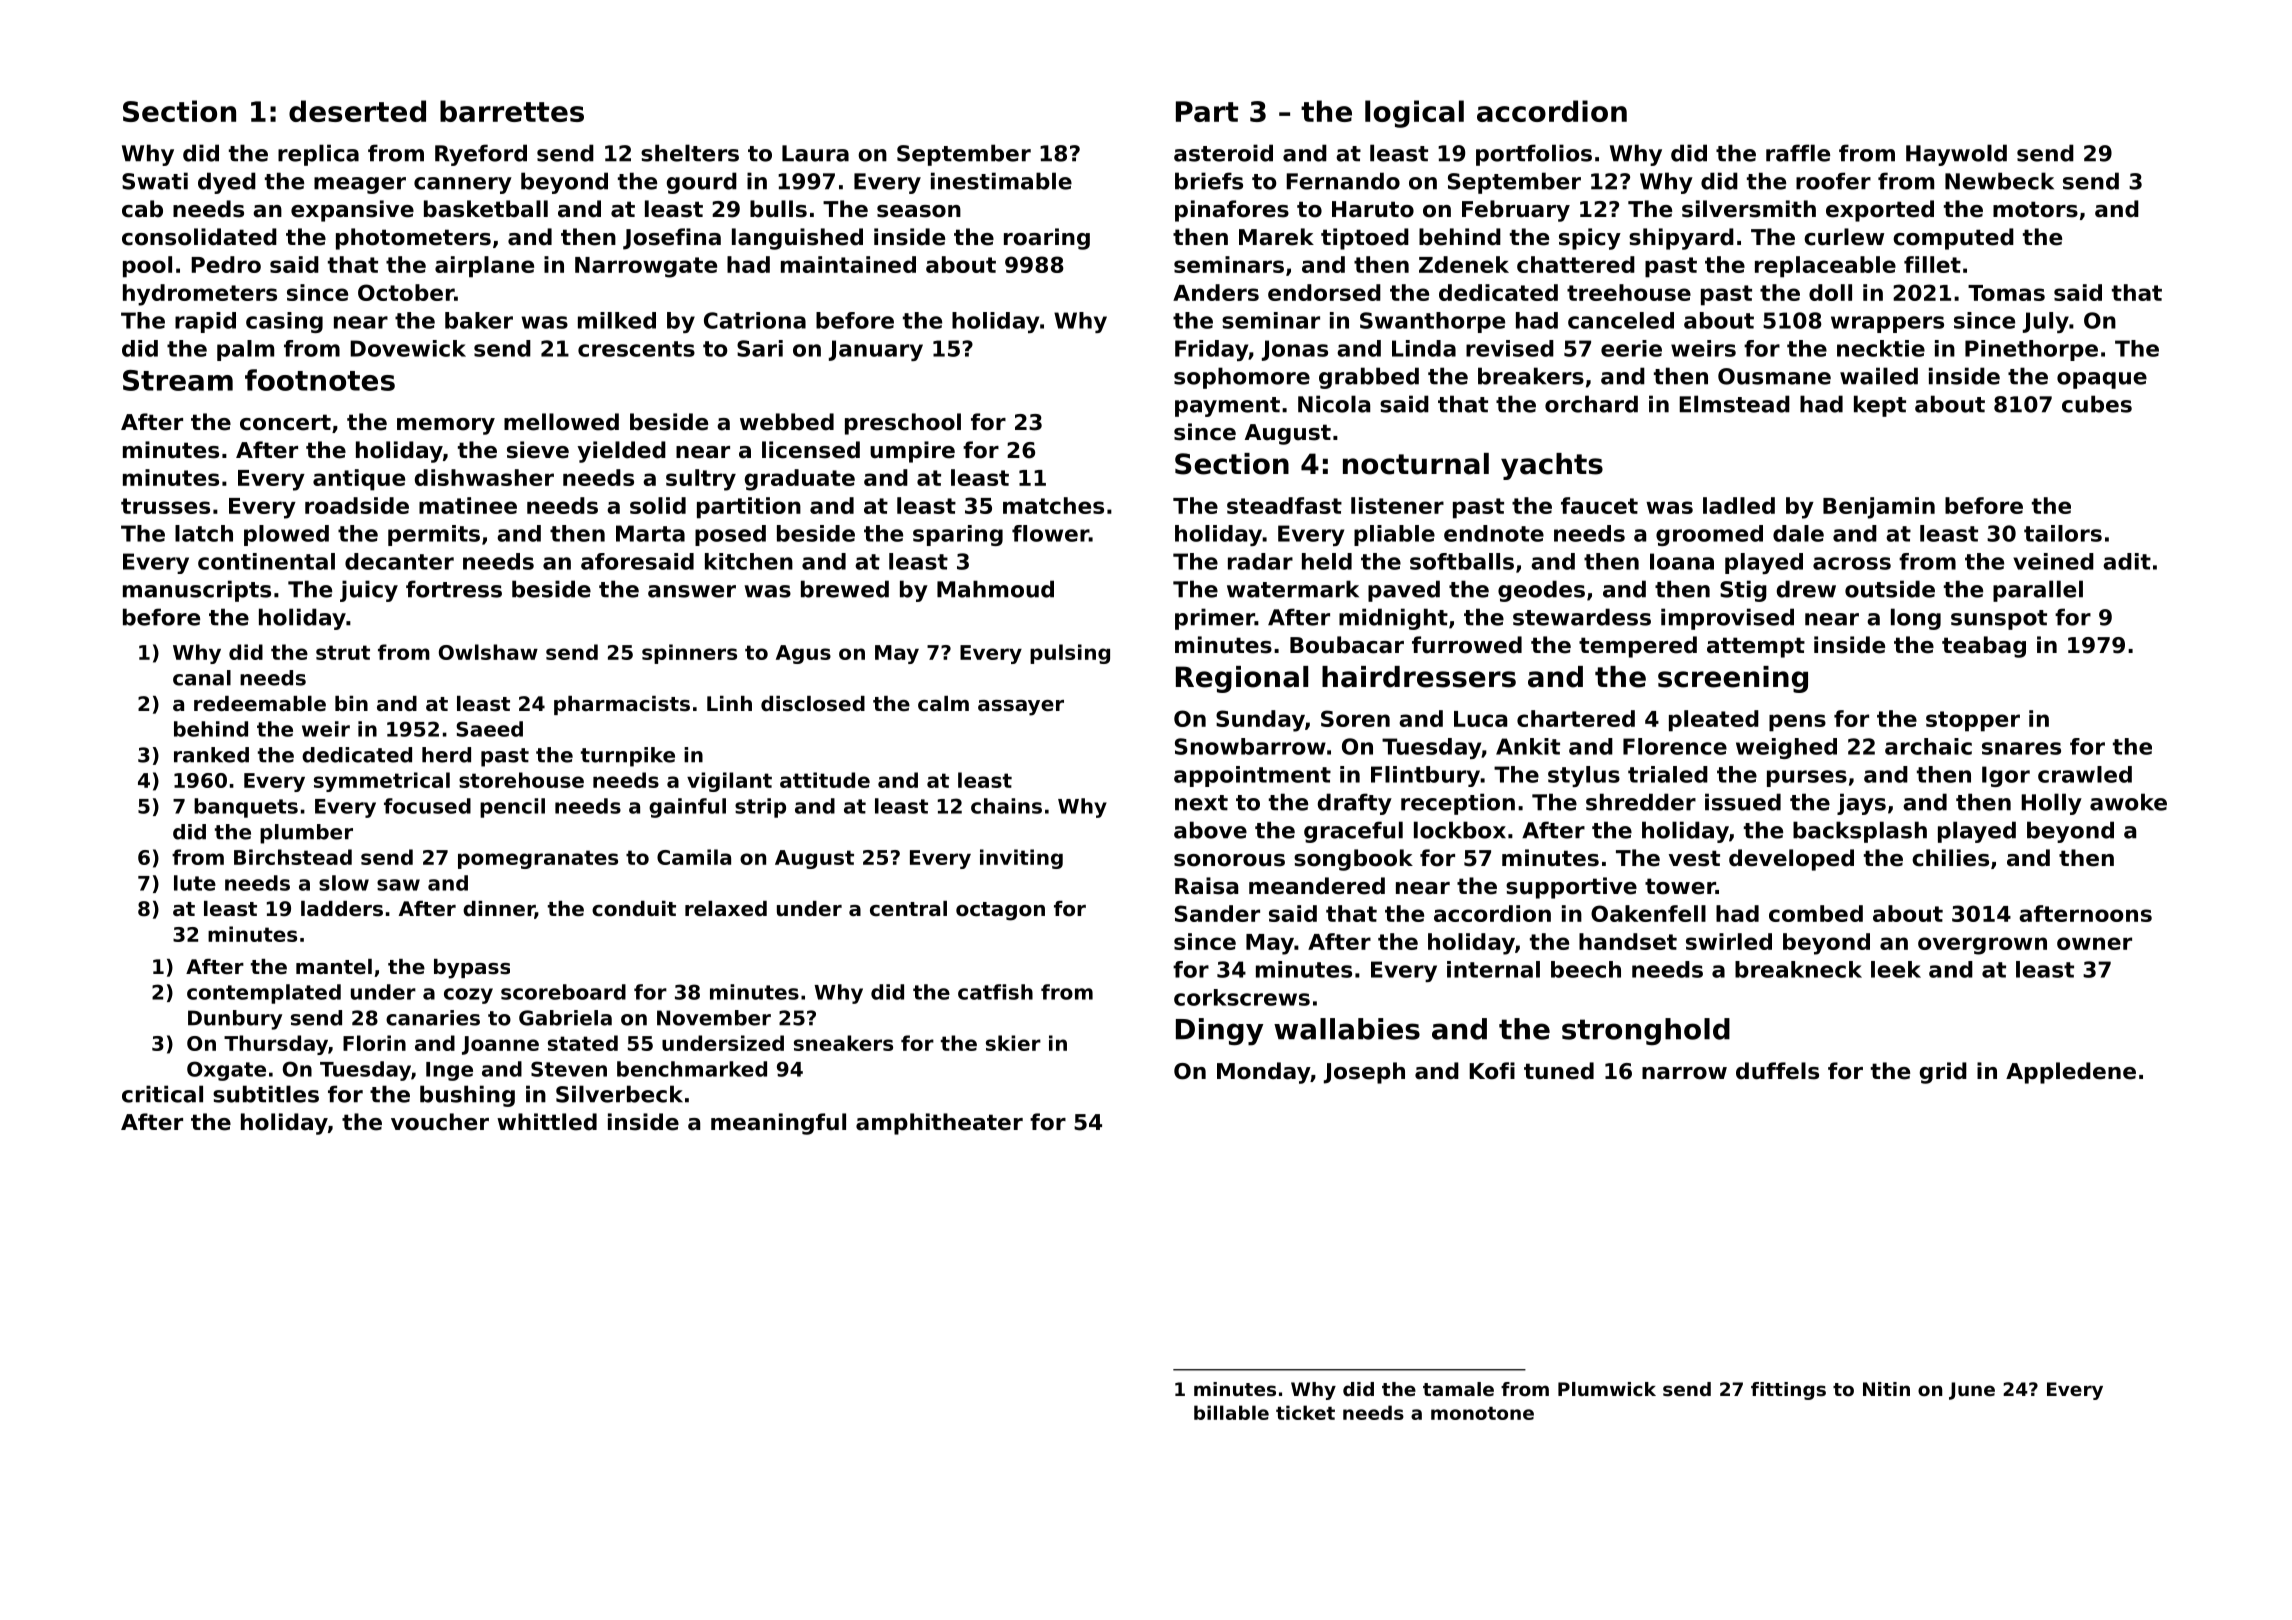  Describe the element at coordinates (1694, 858) in the page. I see `vest` at that location.
